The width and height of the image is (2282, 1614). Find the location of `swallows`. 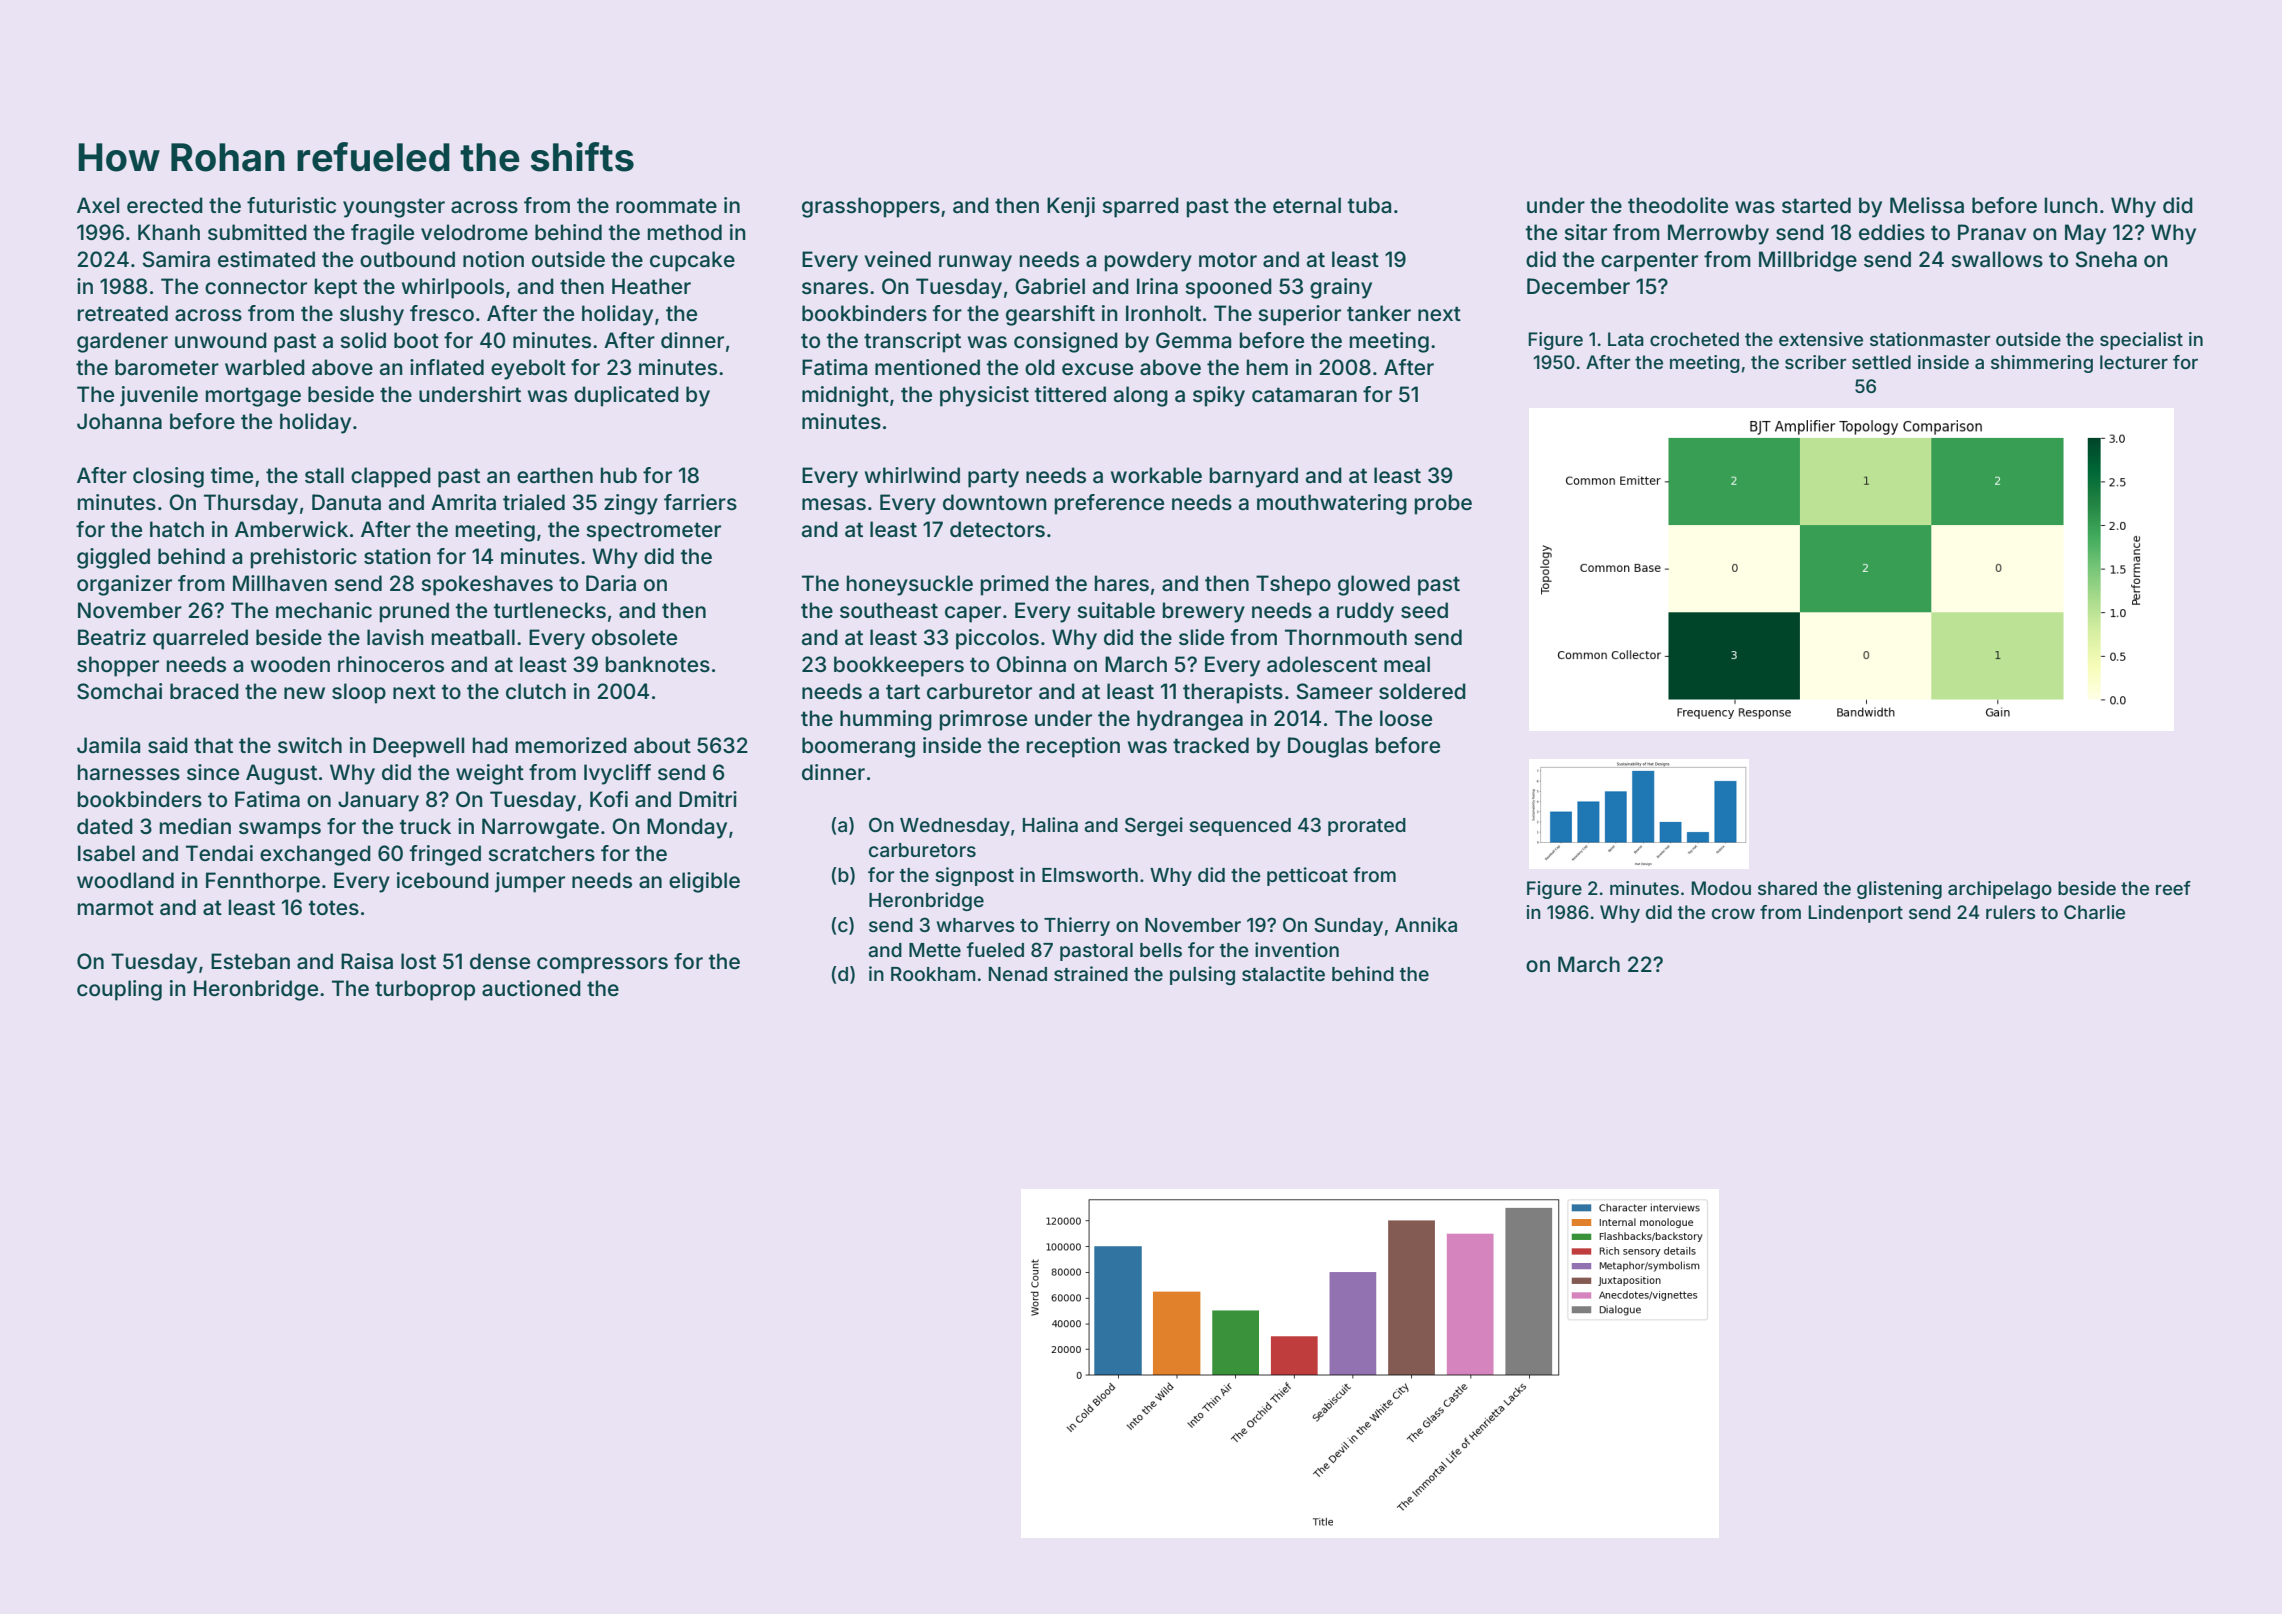

swallows is located at coordinates (1997, 259).
